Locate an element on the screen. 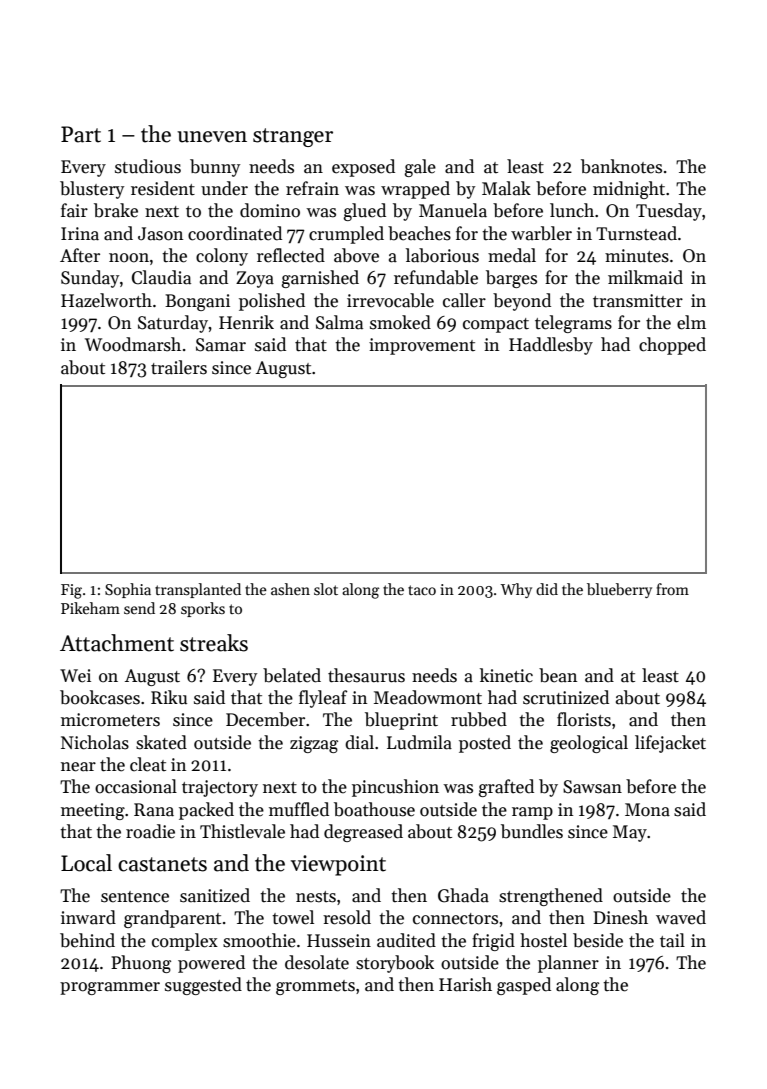 Image resolution: width=767 pixels, height=1089 pixels. blustery is located at coordinates (92, 190).
